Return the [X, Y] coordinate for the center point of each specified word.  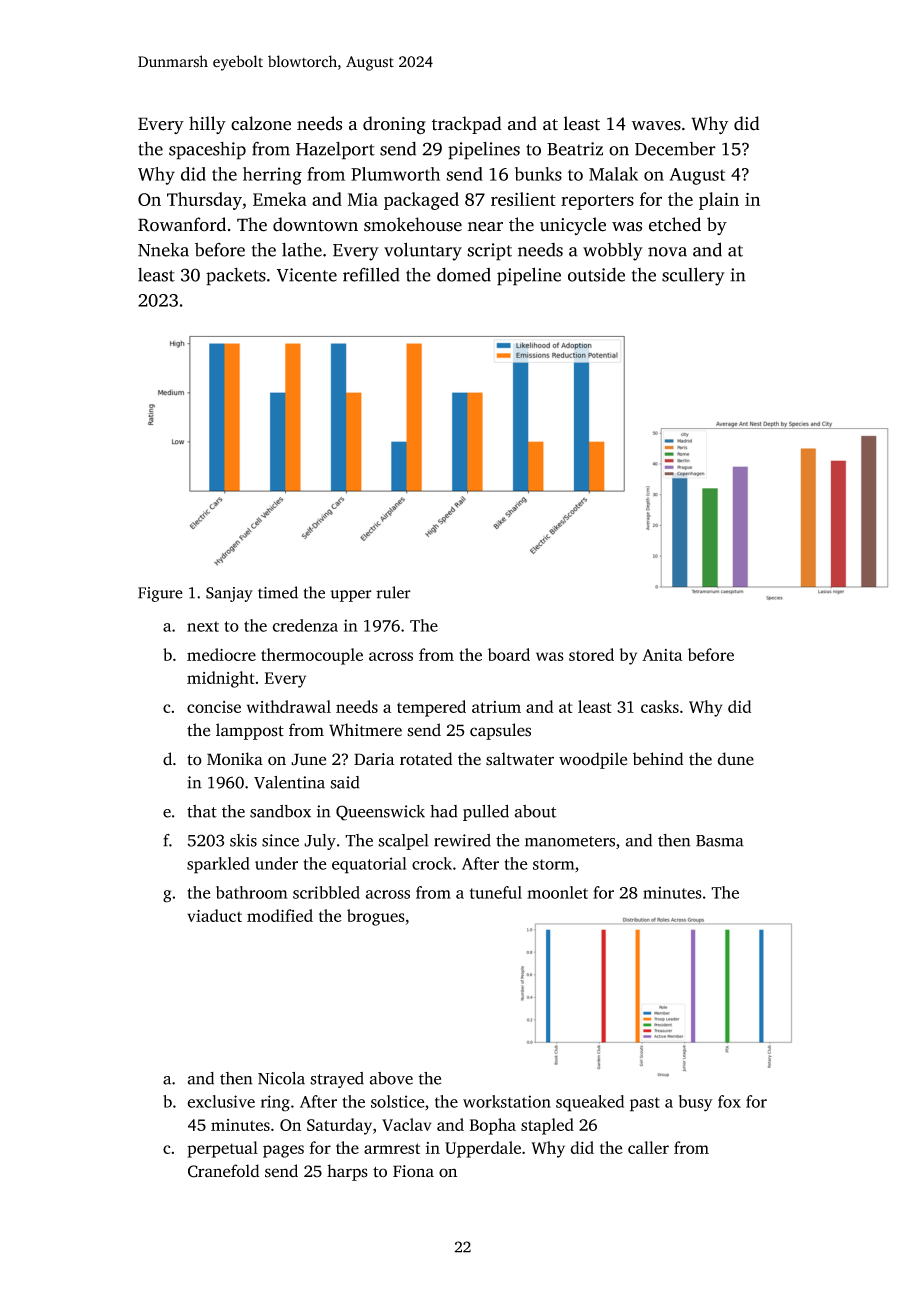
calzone [261, 123]
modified [280, 915]
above [391, 1078]
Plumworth [395, 174]
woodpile [593, 760]
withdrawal [289, 706]
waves [656, 126]
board [509, 654]
